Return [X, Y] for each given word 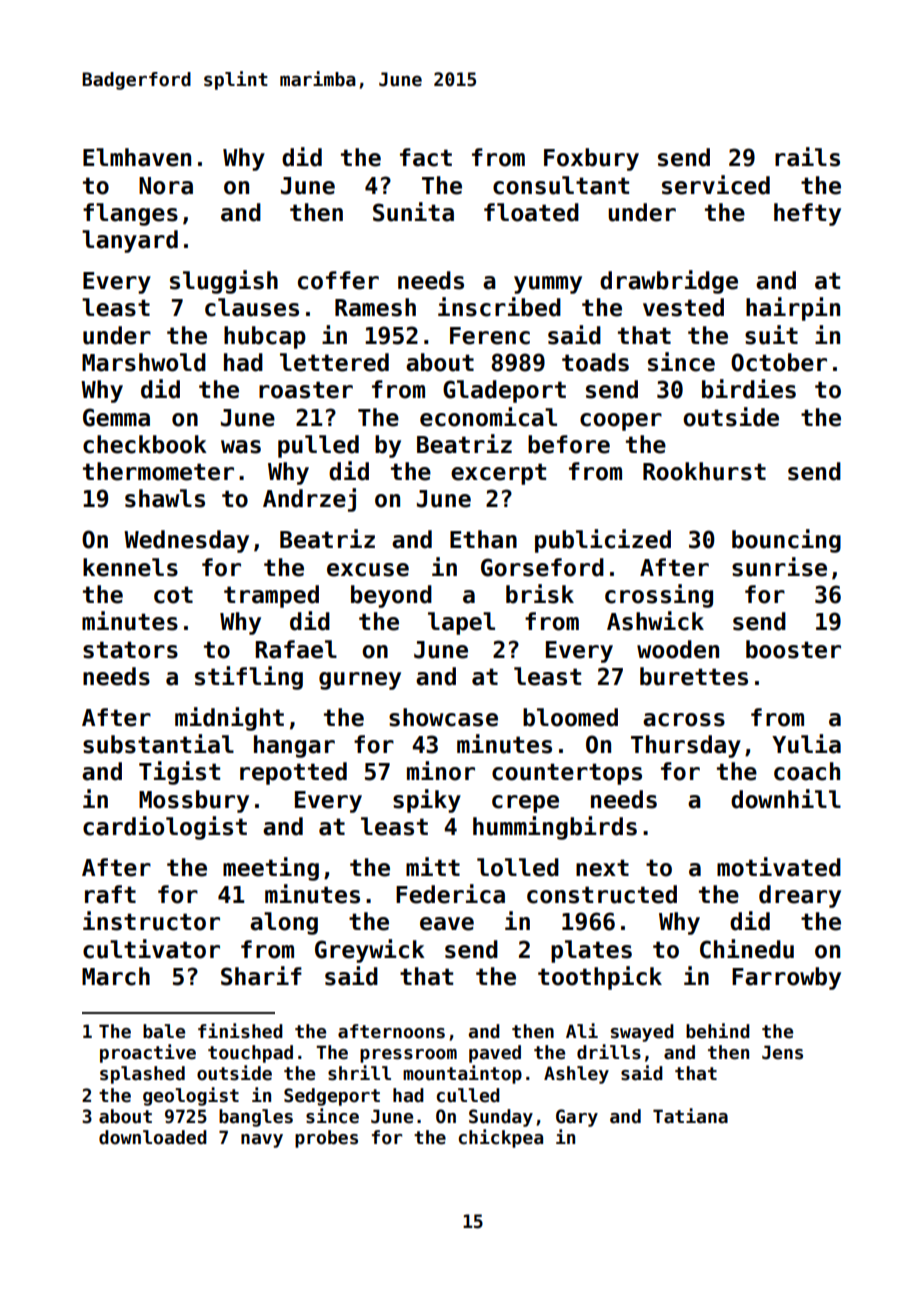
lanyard [130, 241]
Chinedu [747, 949]
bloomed [570, 717]
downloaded [153, 1137]
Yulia [806, 744]
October [779, 362]
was [241, 447]
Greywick [370, 951]
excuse [368, 570]
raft [110, 894]
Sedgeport [332, 1097]
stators [130, 650]
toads [595, 362]
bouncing [786, 541]
